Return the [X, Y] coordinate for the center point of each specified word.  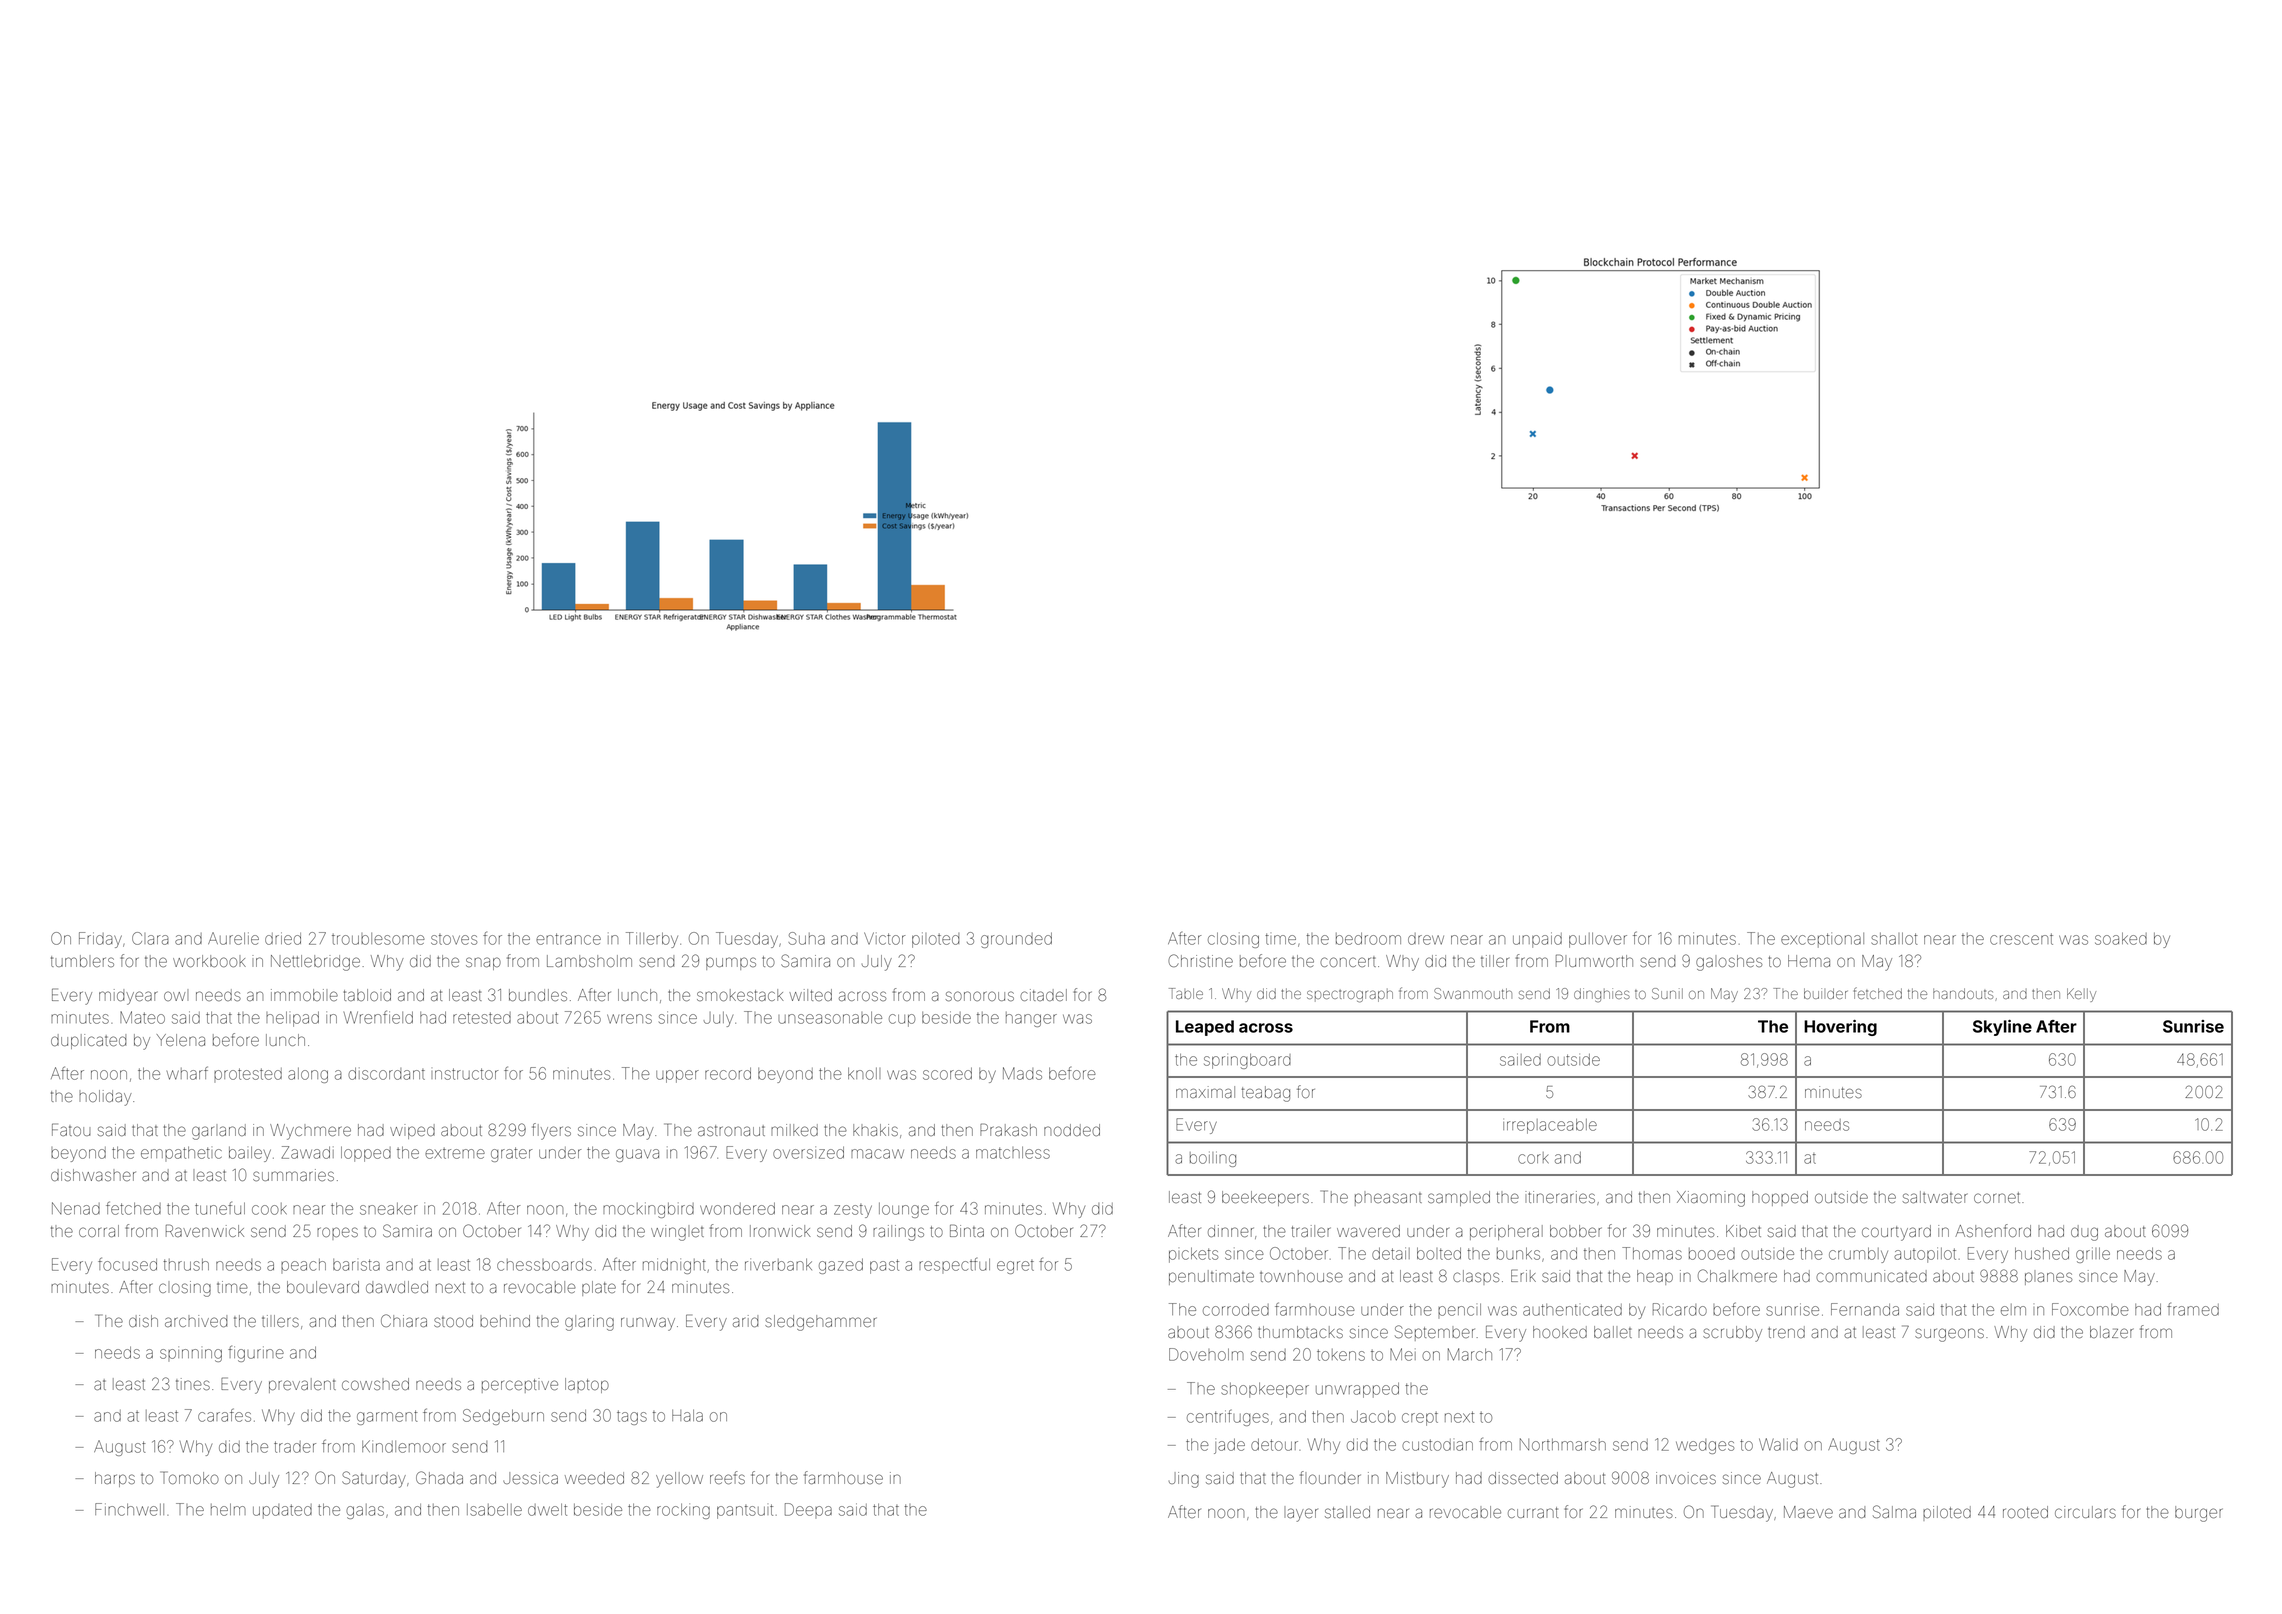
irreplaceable [1550, 1126]
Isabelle [494, 1509]
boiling [1213, 1159]
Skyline [2002, 1028]
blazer [2112, 1332]
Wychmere [310, 1132]
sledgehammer [821, 1323]
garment [387, 1417]
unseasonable [830, 1018]
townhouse [1301, 1276]
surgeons [1949, 1335]
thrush [186, 1265]
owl [176, 996]
